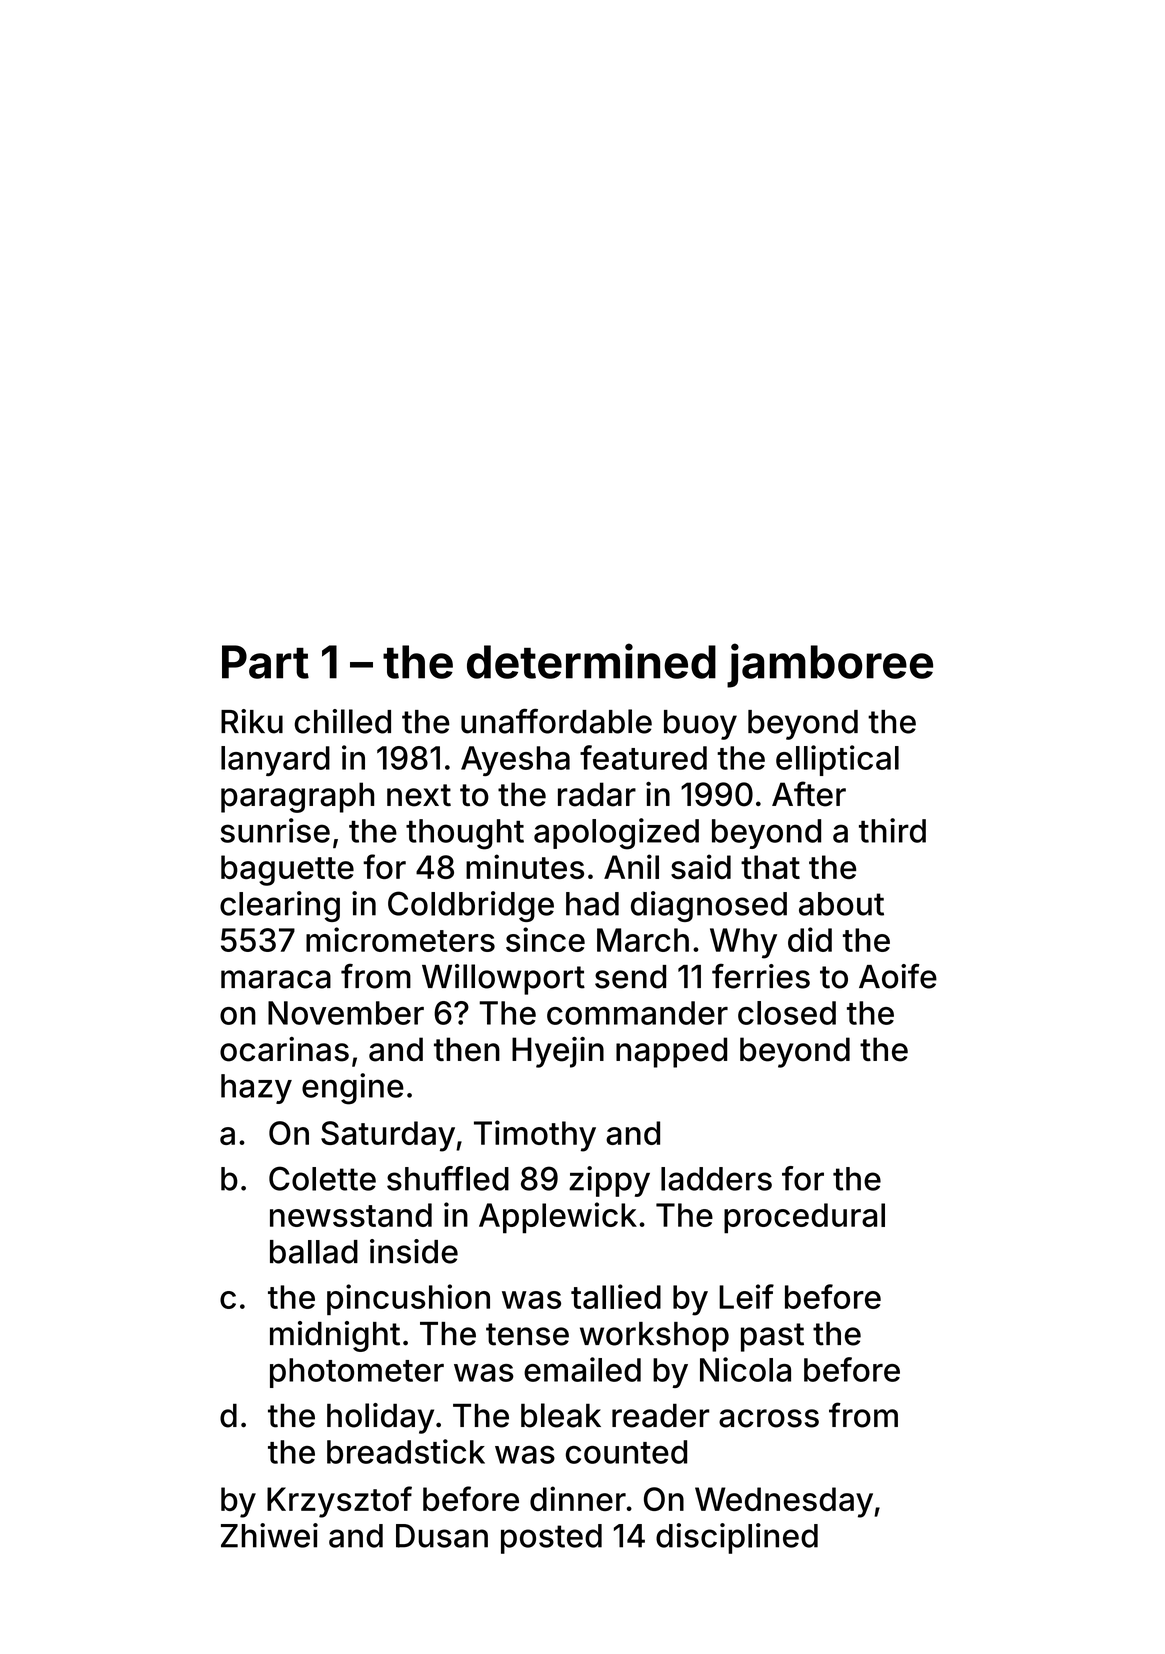  Describe the element at coordinates (772, 1337) in the screenshot. I see `past` at that location.
